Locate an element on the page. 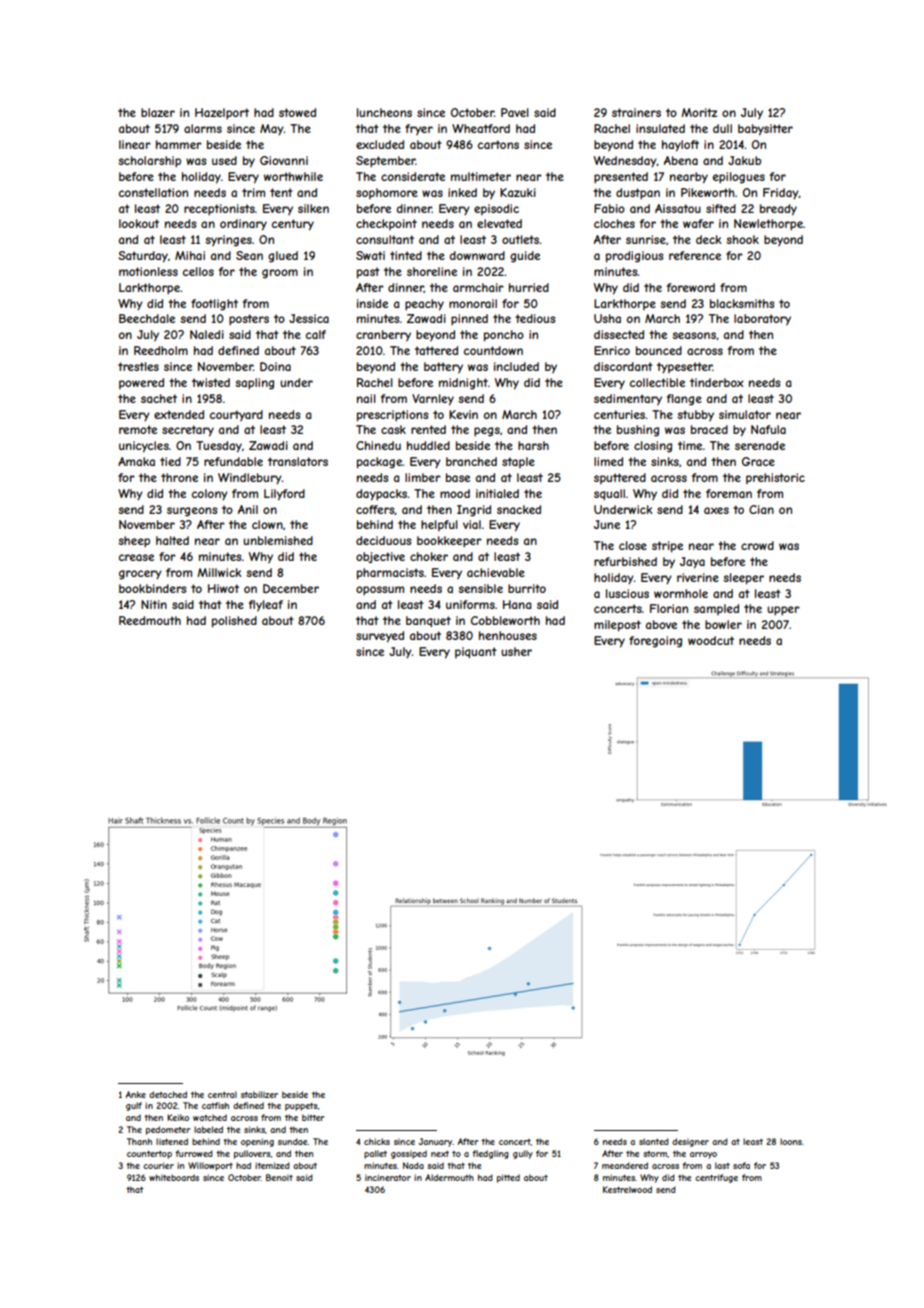 Image resolution: width=924 pixels, height=1308 pixels. Thanh is located at coordinates (139, 1141).
